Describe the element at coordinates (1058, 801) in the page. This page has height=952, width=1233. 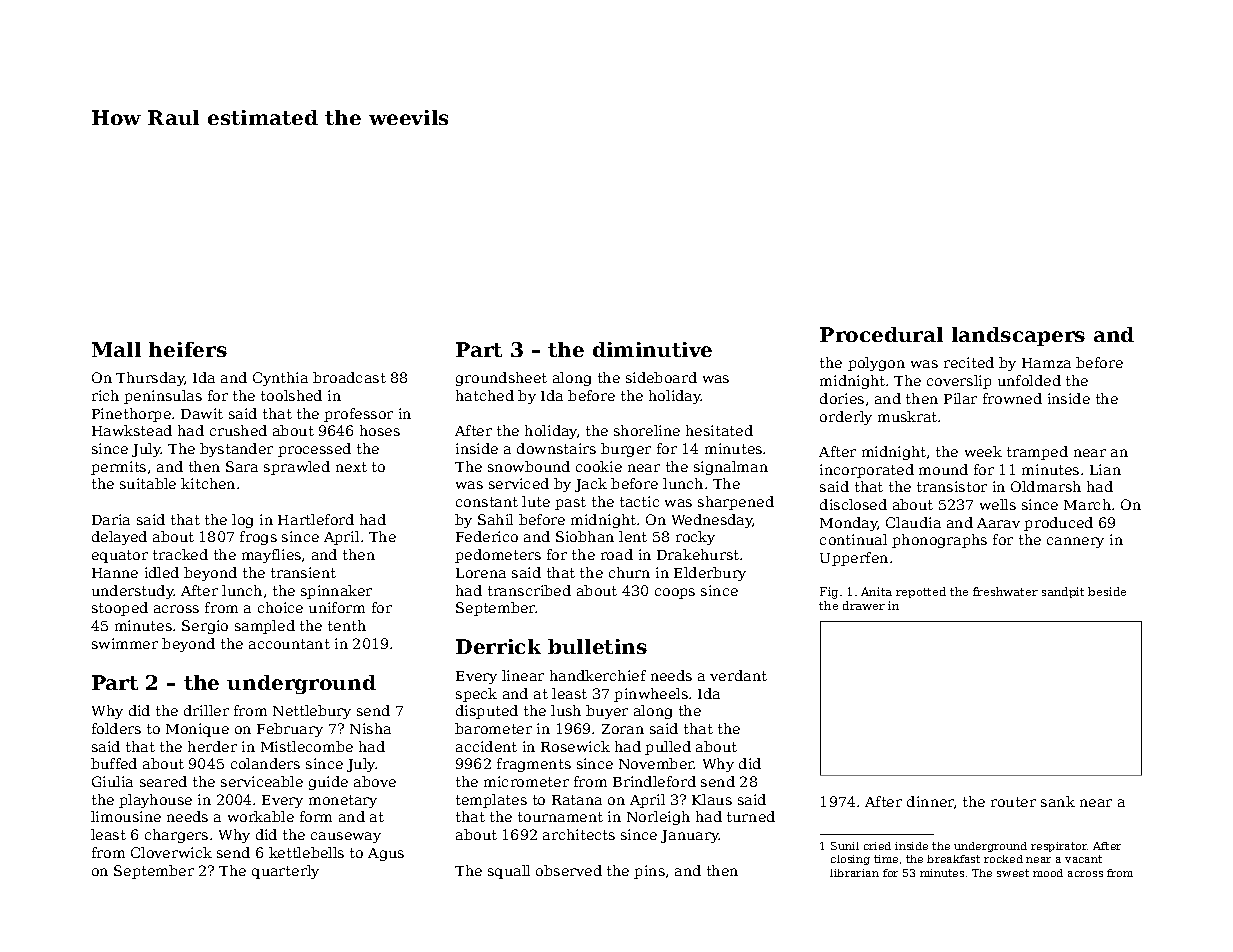
I see `sank` at that location.
